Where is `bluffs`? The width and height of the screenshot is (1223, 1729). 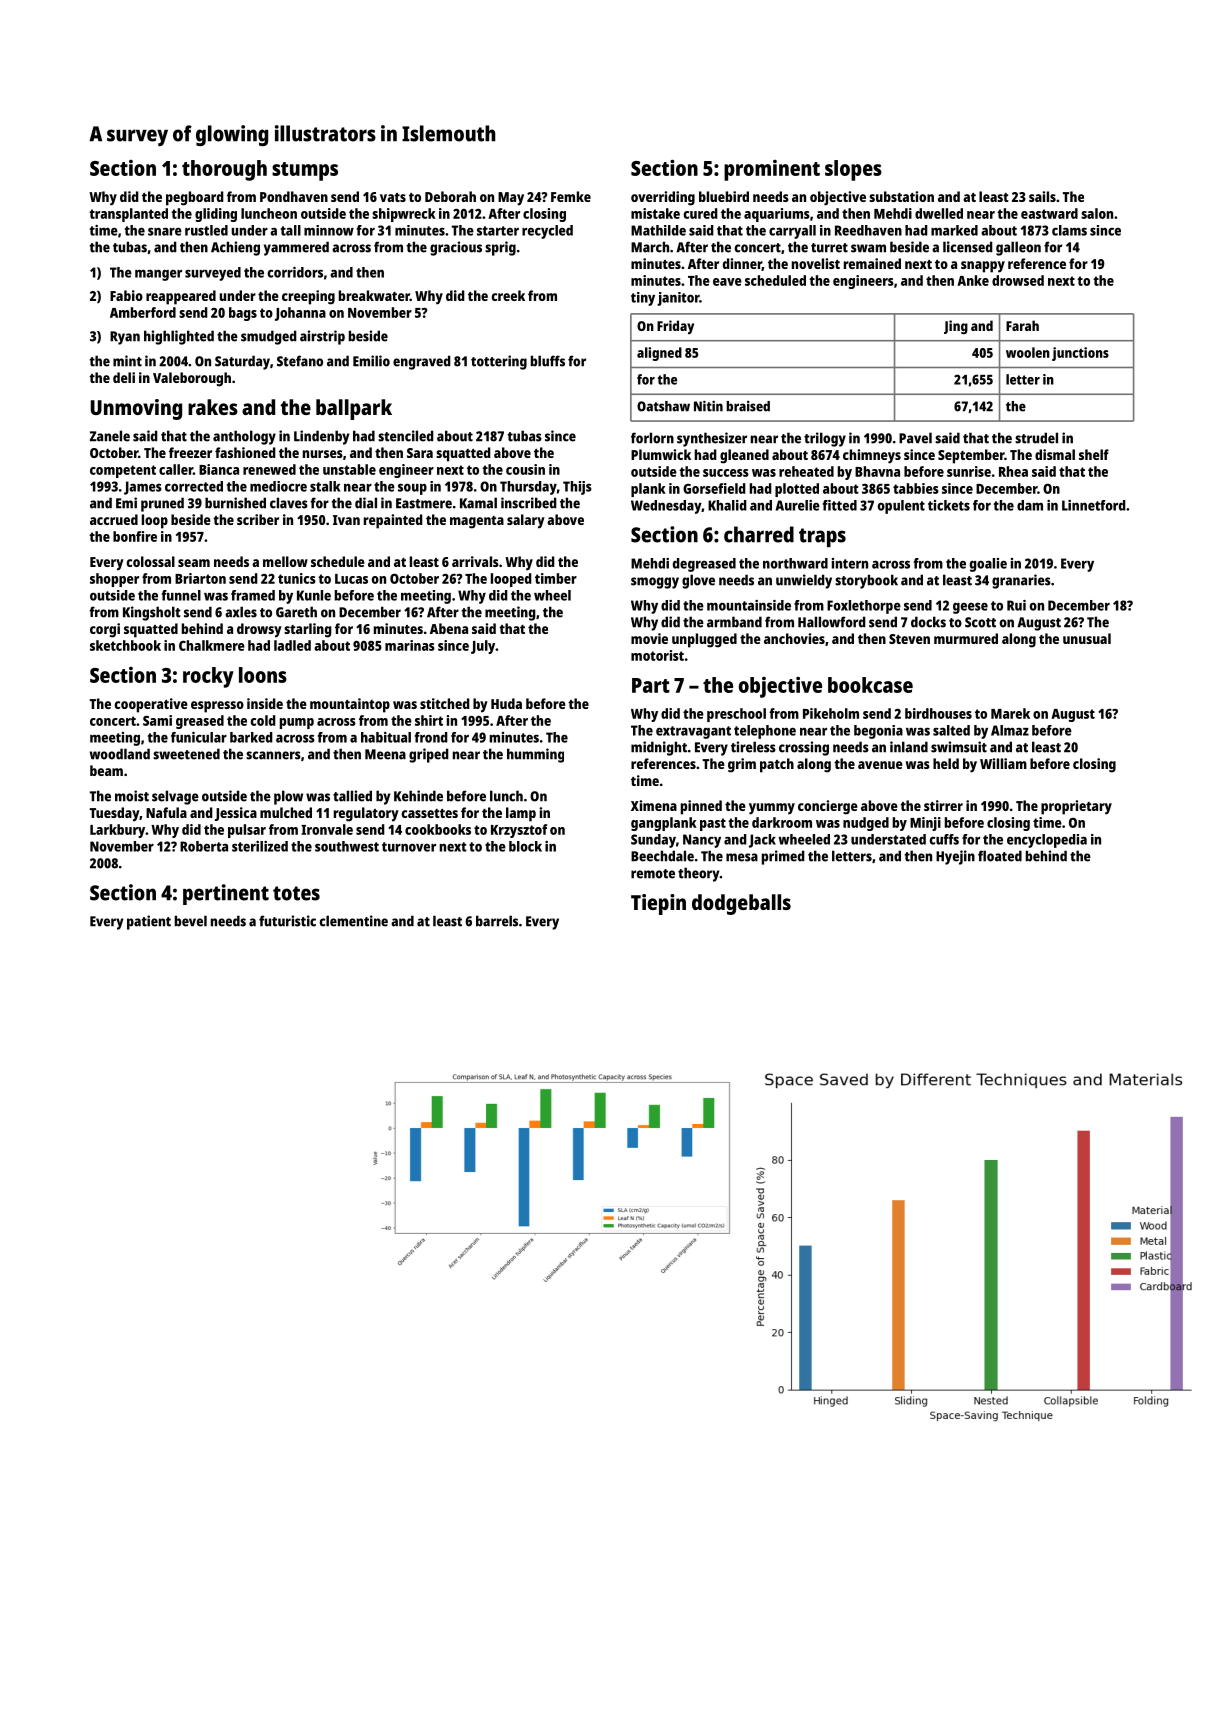 bluffs is located at coordinates (548, 361).
